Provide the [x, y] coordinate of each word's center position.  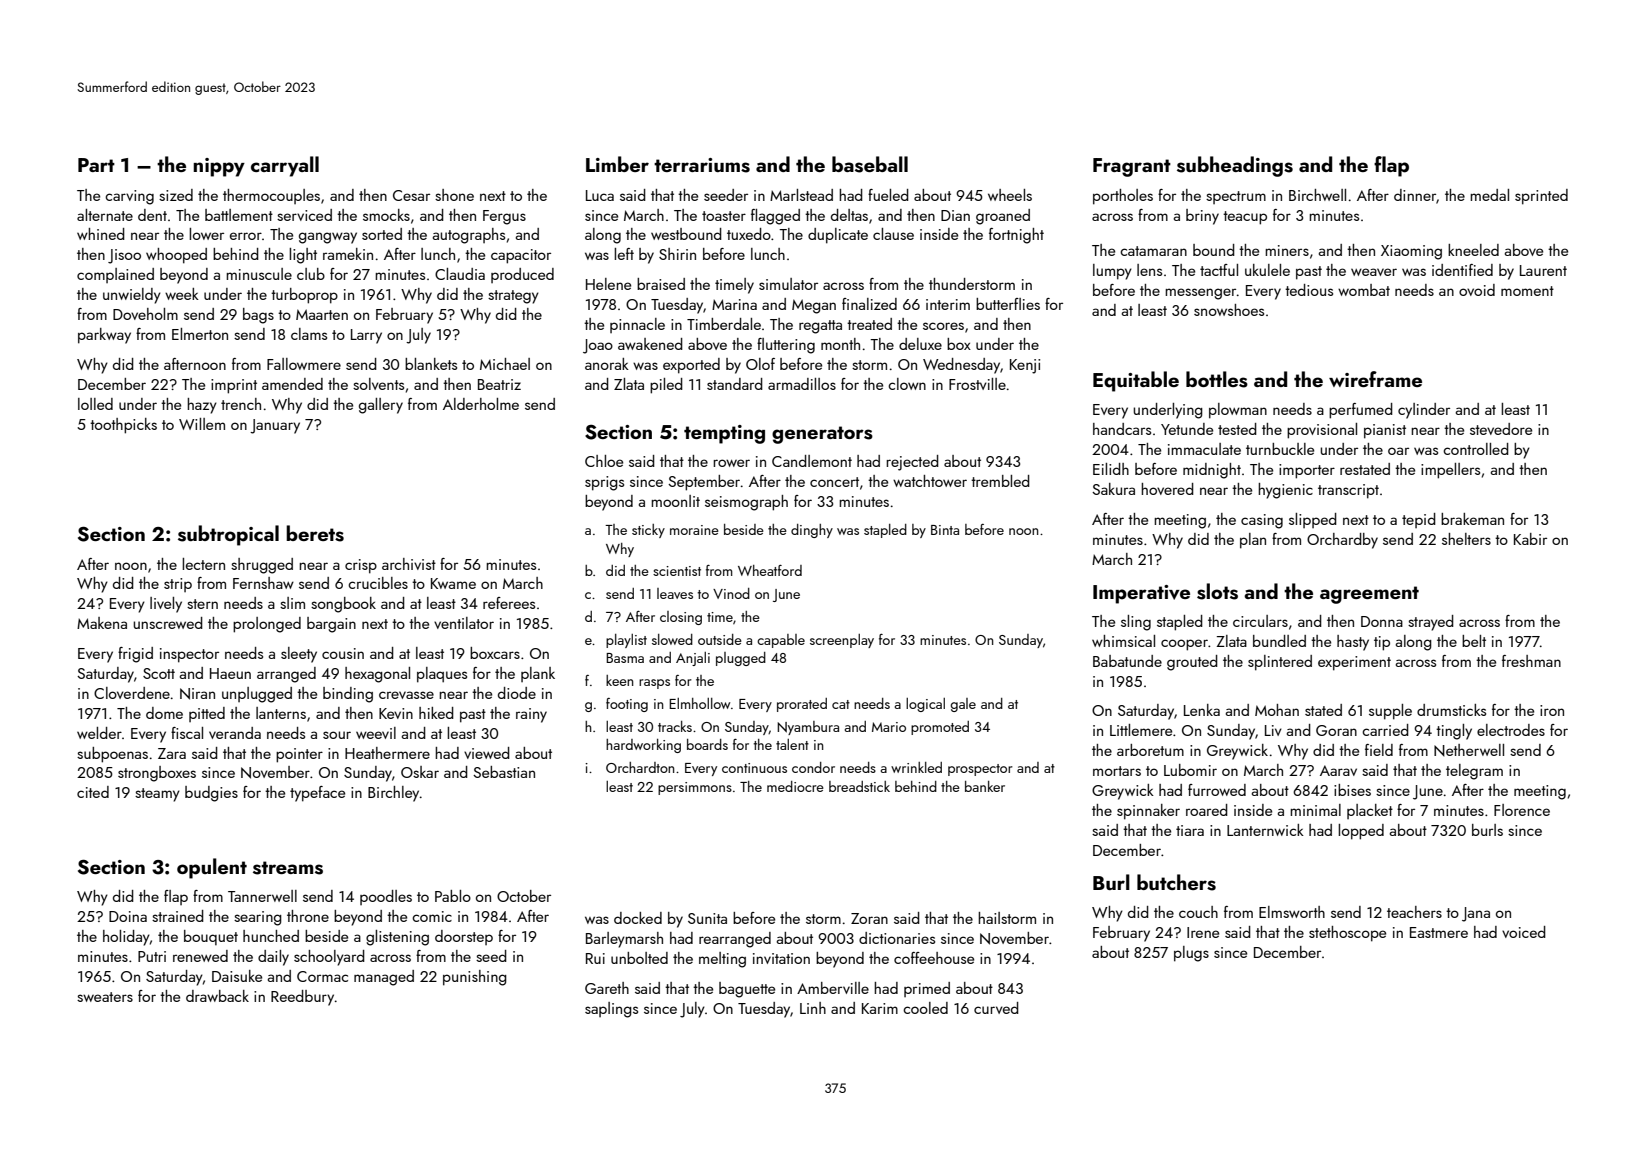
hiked [436, 713]
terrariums [702, 165]
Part [96, 165]
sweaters [105, 997]
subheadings [1235, 166]
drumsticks [1451, 710]
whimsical [1123, 641]
